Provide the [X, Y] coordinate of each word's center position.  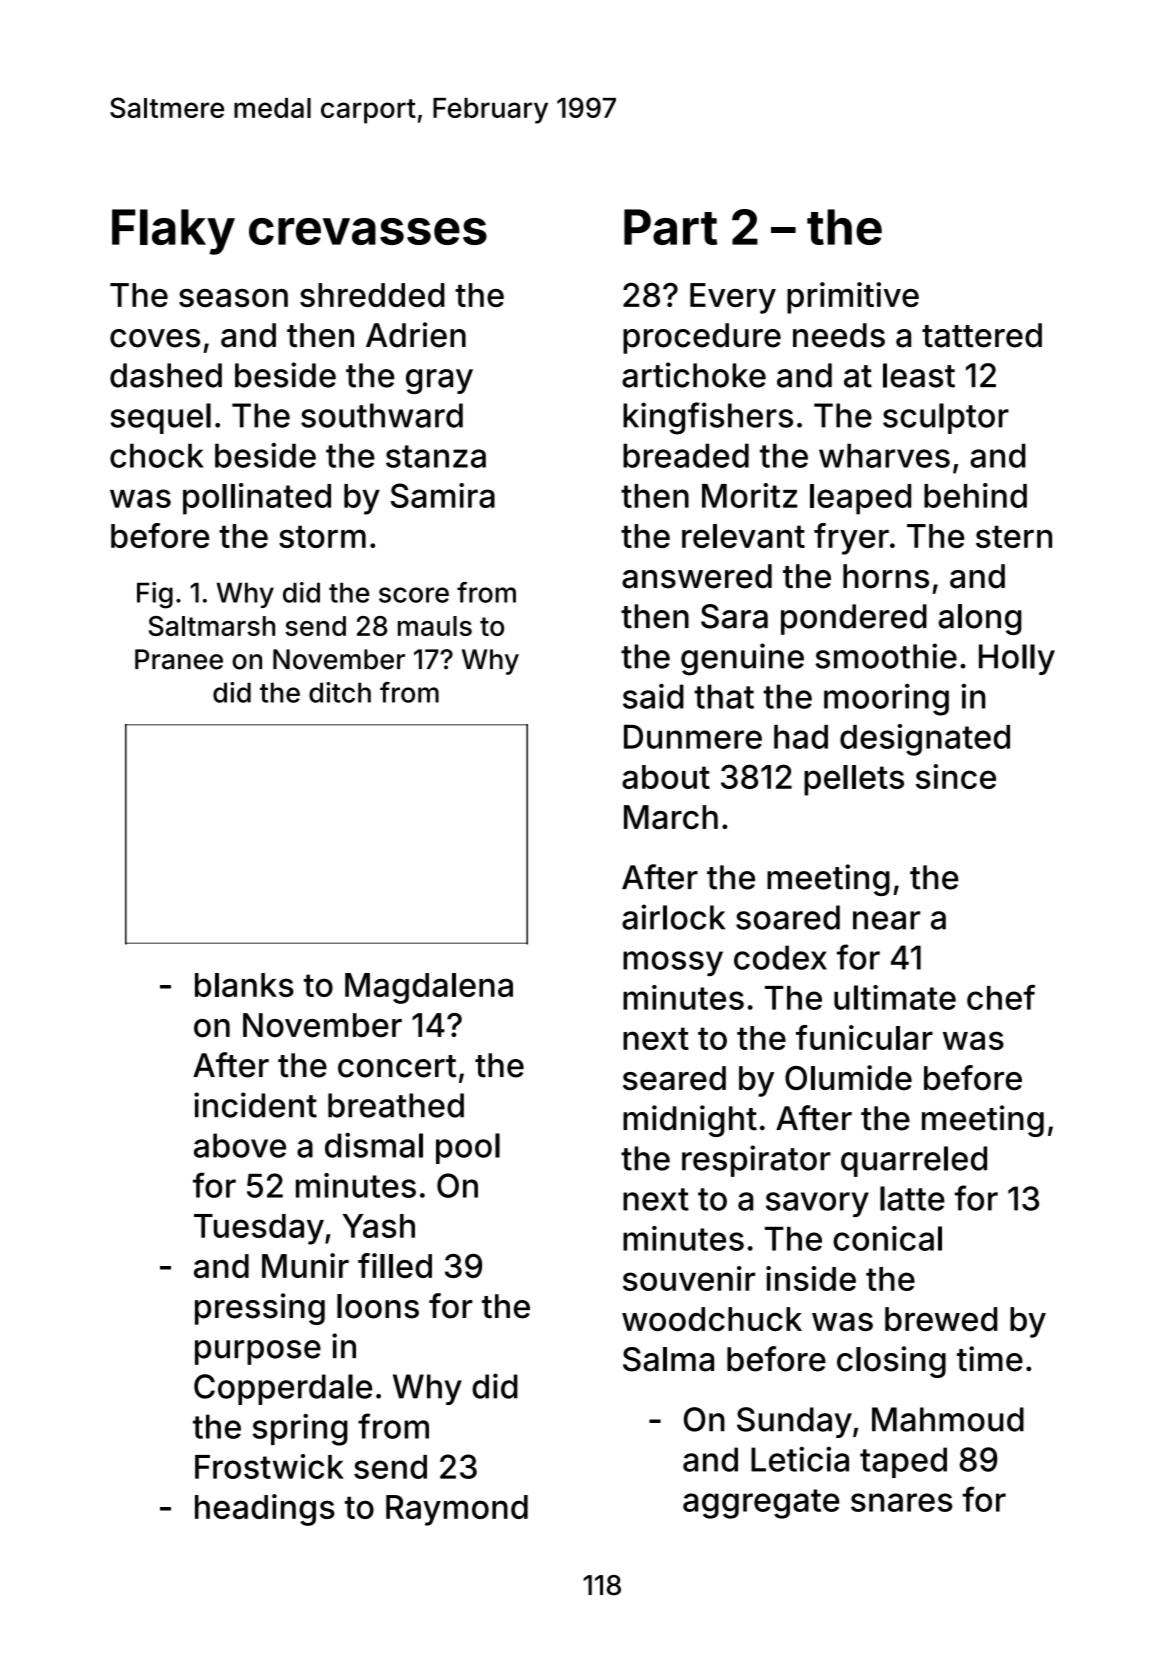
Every [733, 298]
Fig [155, 595]
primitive [853, 298]
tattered [982, 335]
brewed [941, 1319]
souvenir [689, 1278]
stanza [436, 456]
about [666, 777]
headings [265, 1510]
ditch [340, 692]
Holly [1017, 659]
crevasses [368, 231]
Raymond [457, 1510]
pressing [260, 1309]
